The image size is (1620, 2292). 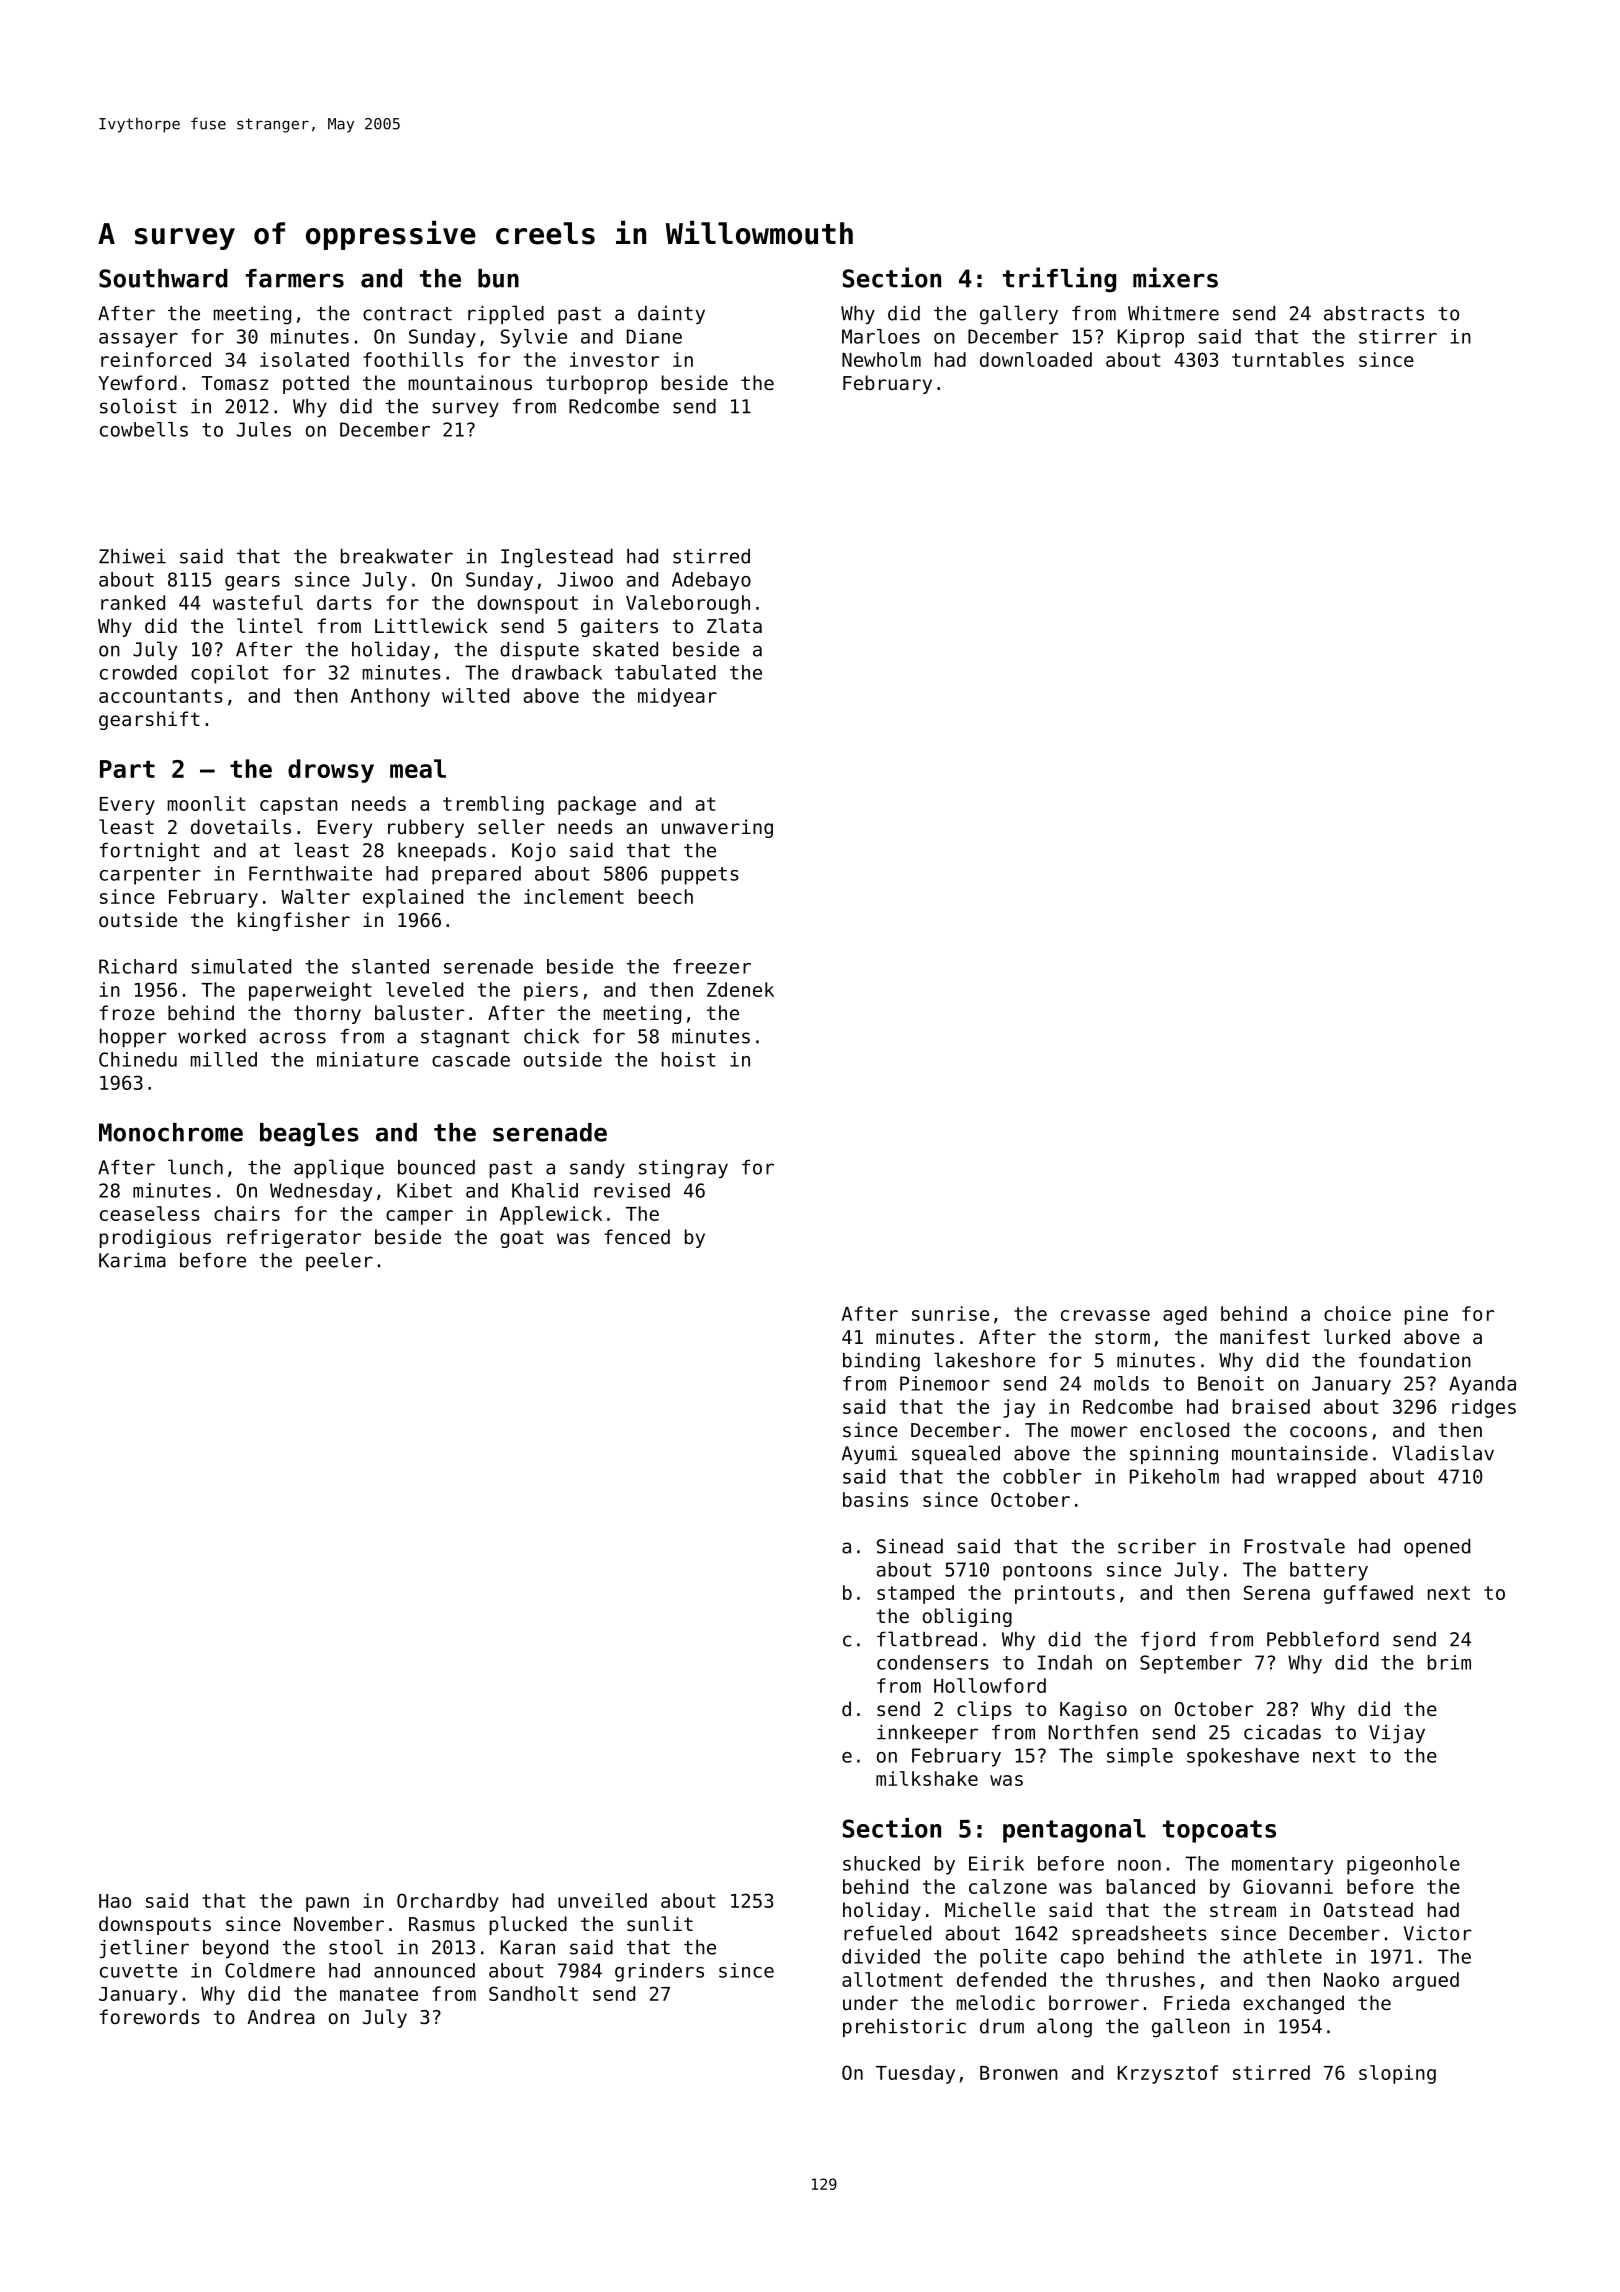 I want to click on braised, so click(x=1271, y=1406).
